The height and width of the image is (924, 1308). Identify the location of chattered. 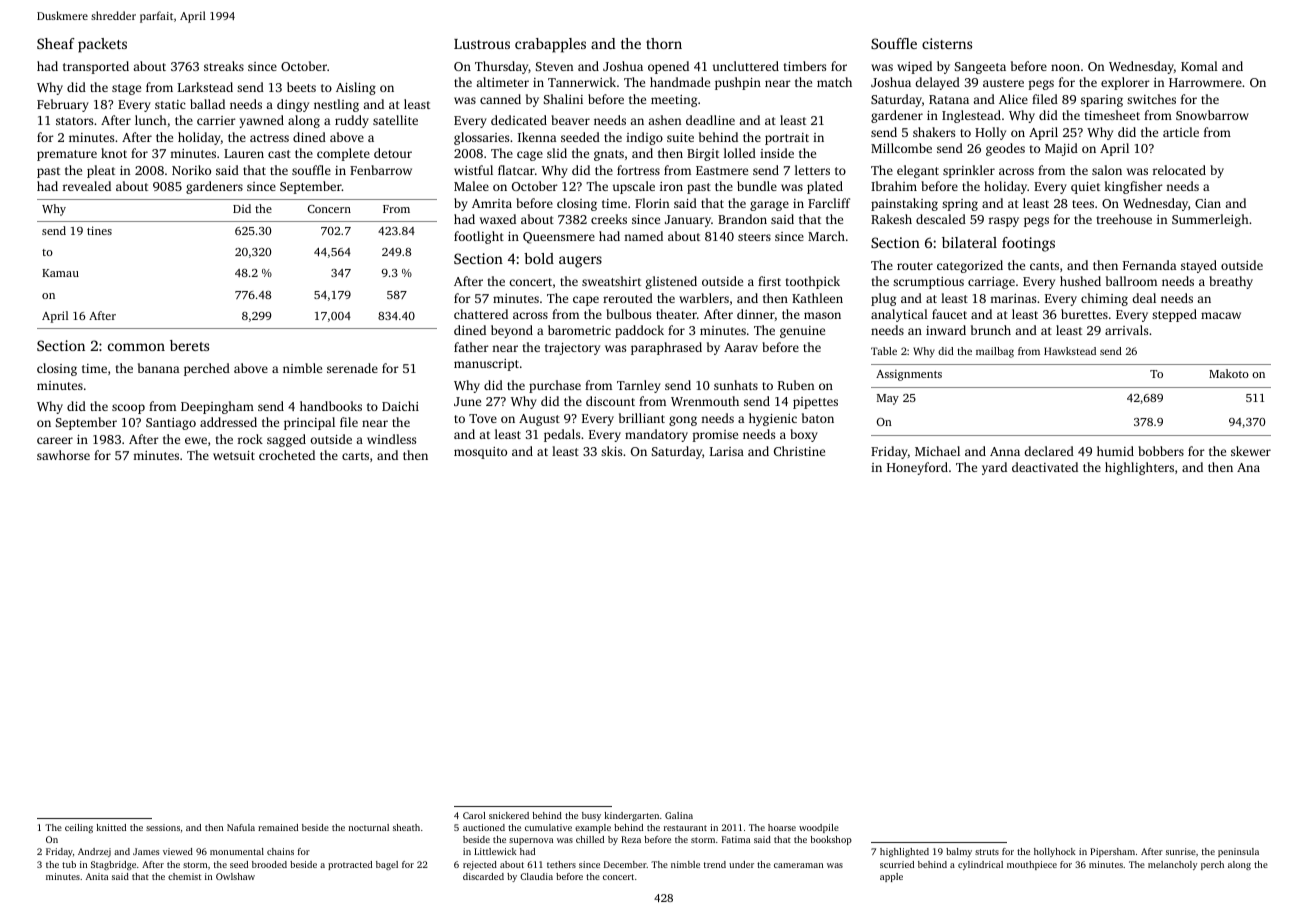
(481, 314).
